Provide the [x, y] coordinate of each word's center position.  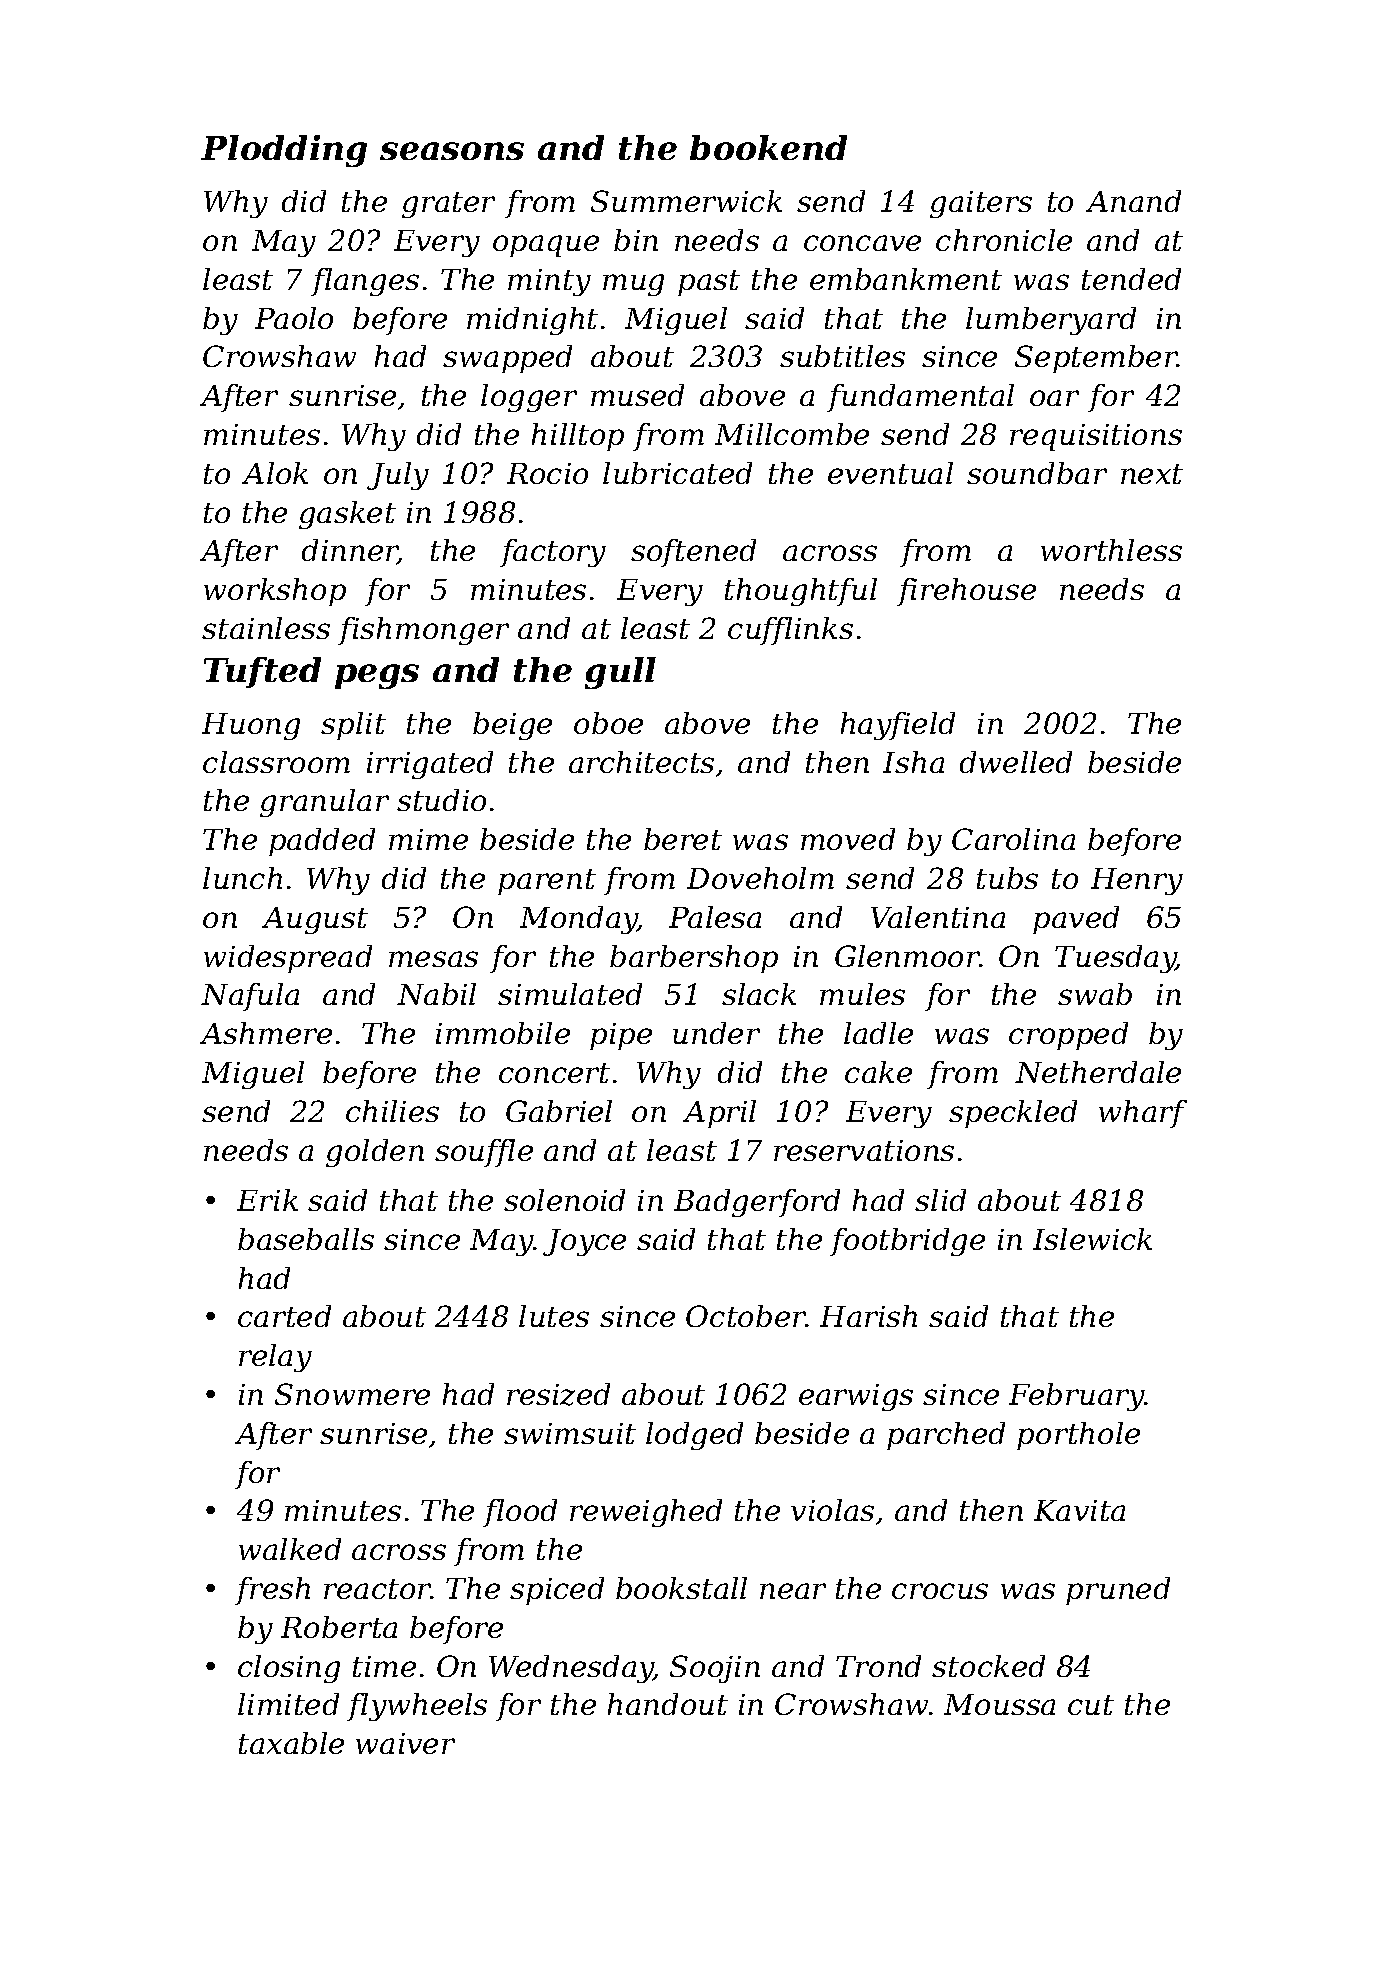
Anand [1133, 201]
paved [1076, 920]
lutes [554, 1316]
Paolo [294, 318]
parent [547, 882]
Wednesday [571, 1669]
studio [441, 800]
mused [637, 395]
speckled [1013, 1114]
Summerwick [686, 201]
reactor [377, 1589]
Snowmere [352, 1394]
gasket [347, 515]
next [1152, 474]
